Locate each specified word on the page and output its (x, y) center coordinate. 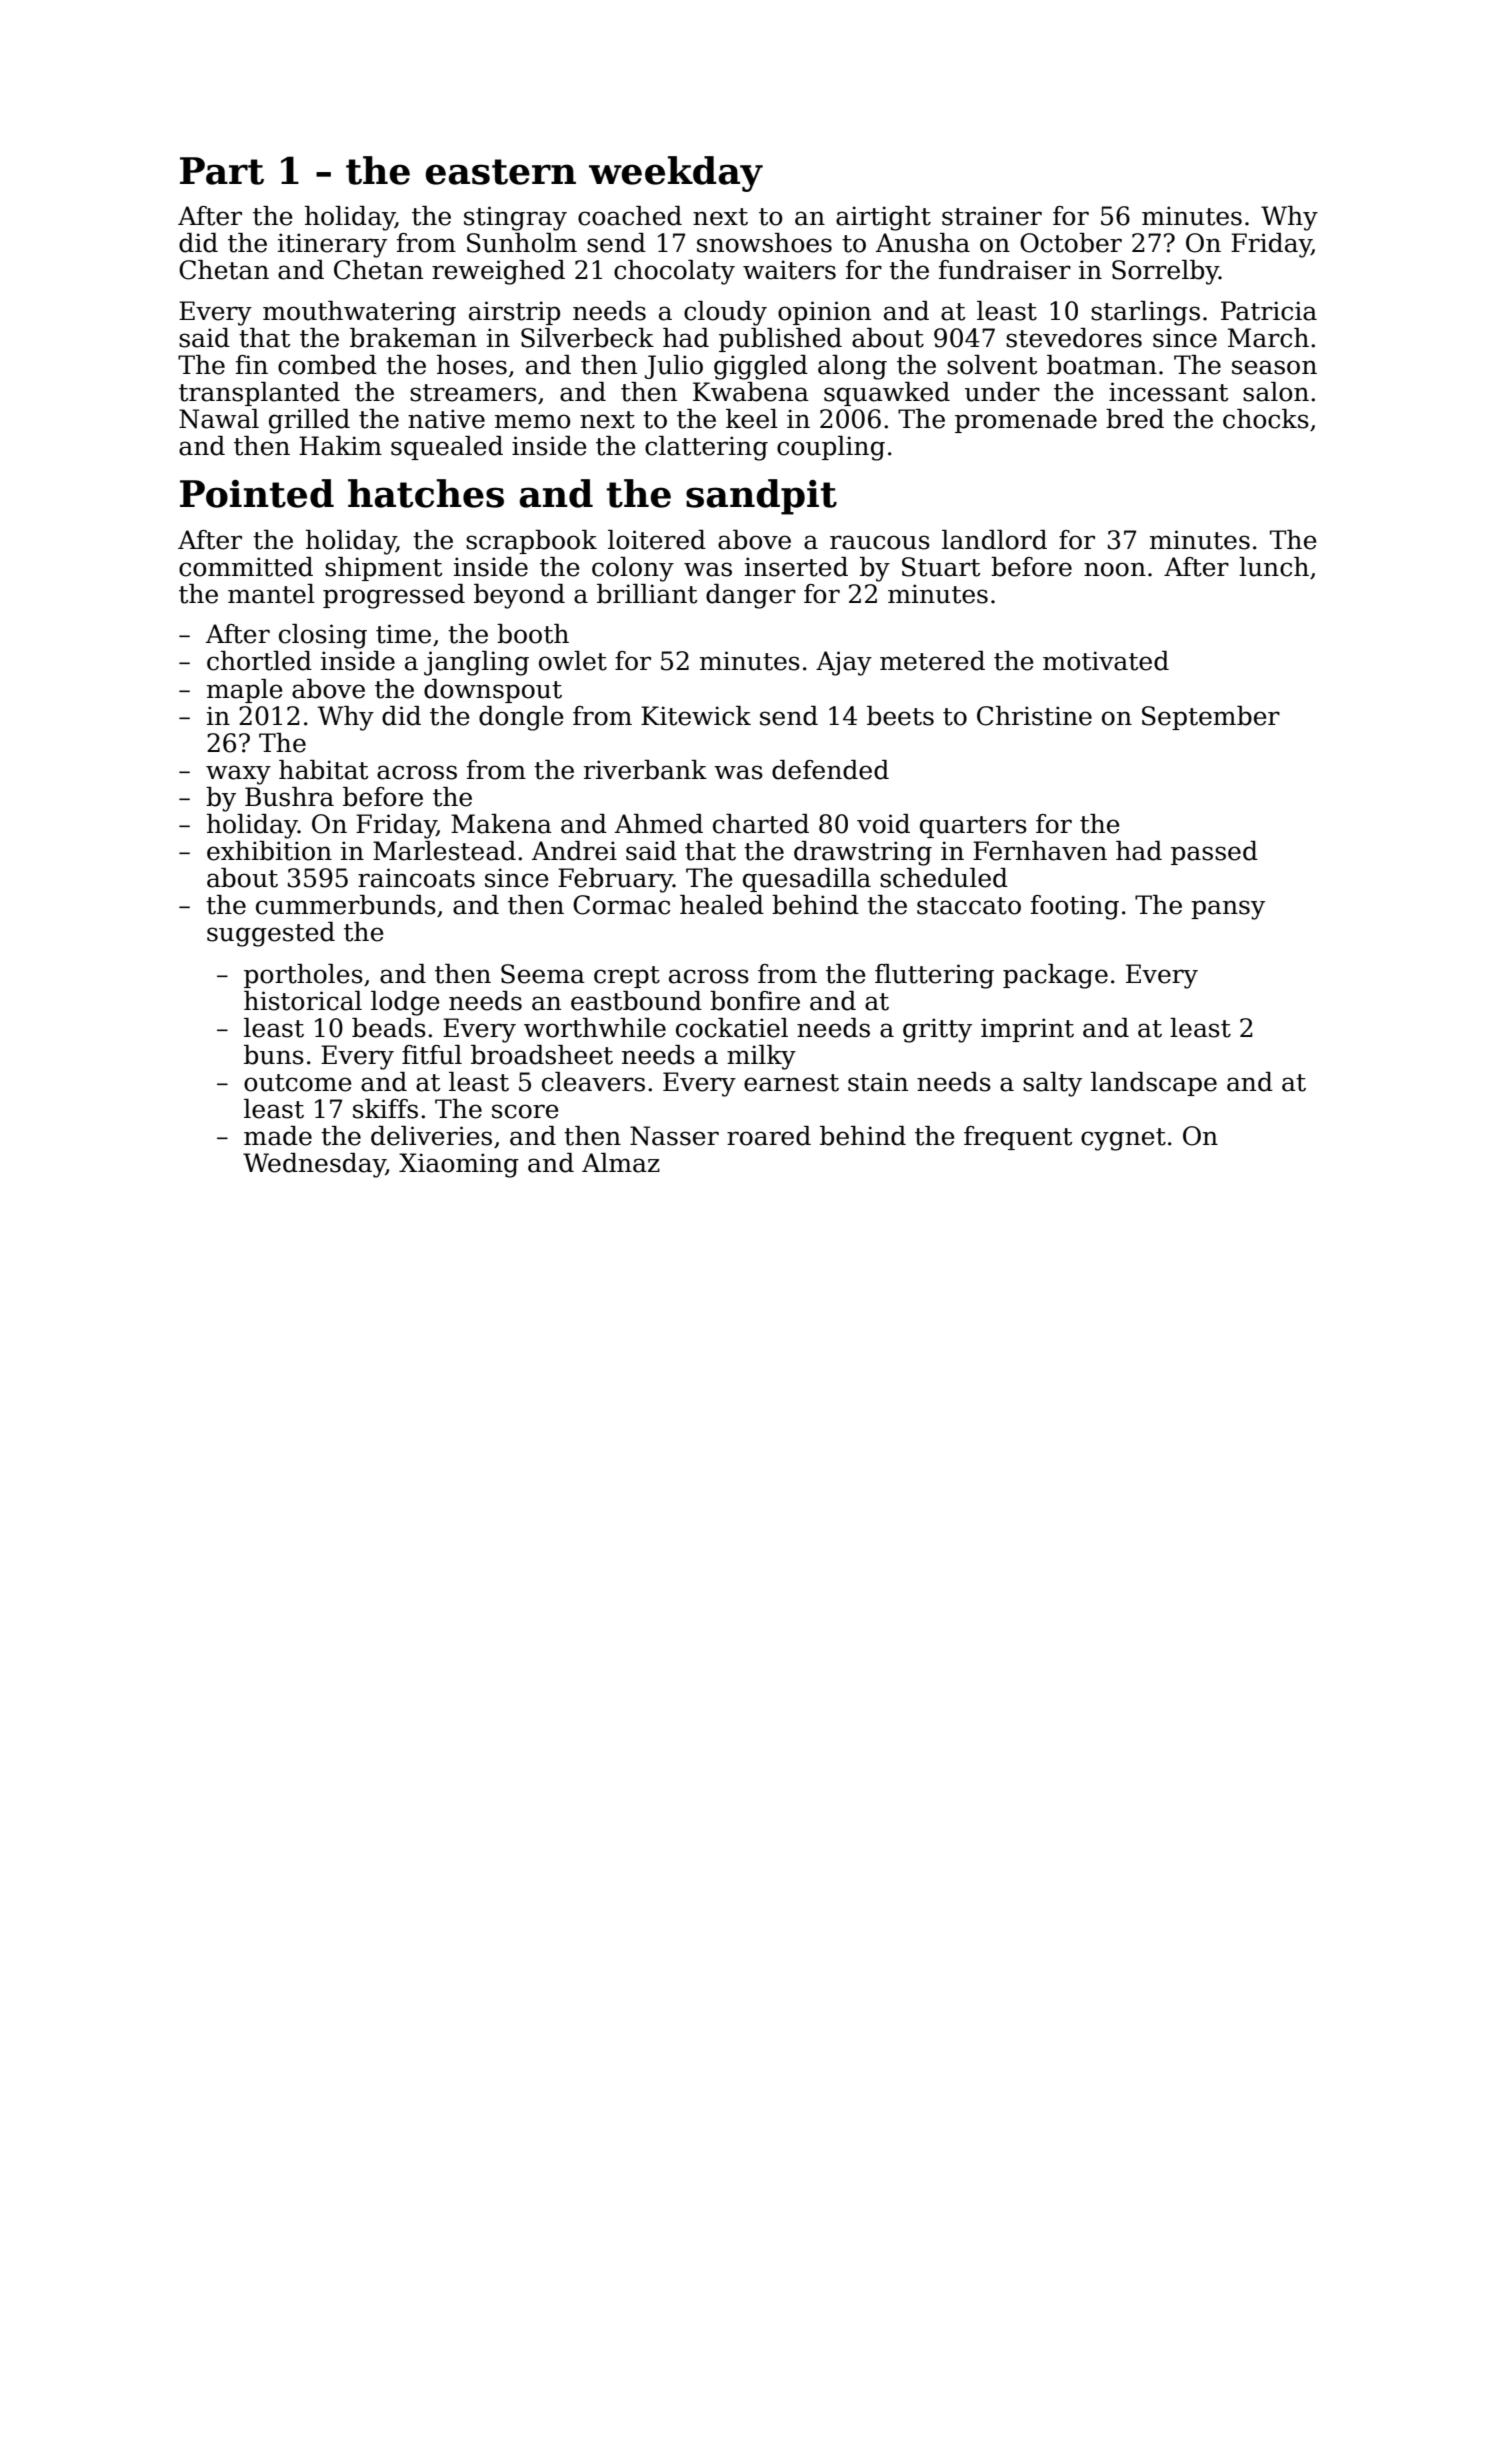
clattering (706, 448)
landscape (1154, 1084)
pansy (1228, 910)
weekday (676, 174)
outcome (298, 1083)
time (403, 634)
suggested (271, 934)
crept (627, 977)
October (1071, 243)
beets (900, 716)
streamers (473, 393)
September (1211, 718)
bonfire (755, 1001)
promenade (1026, 421)
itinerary (332, 245)
